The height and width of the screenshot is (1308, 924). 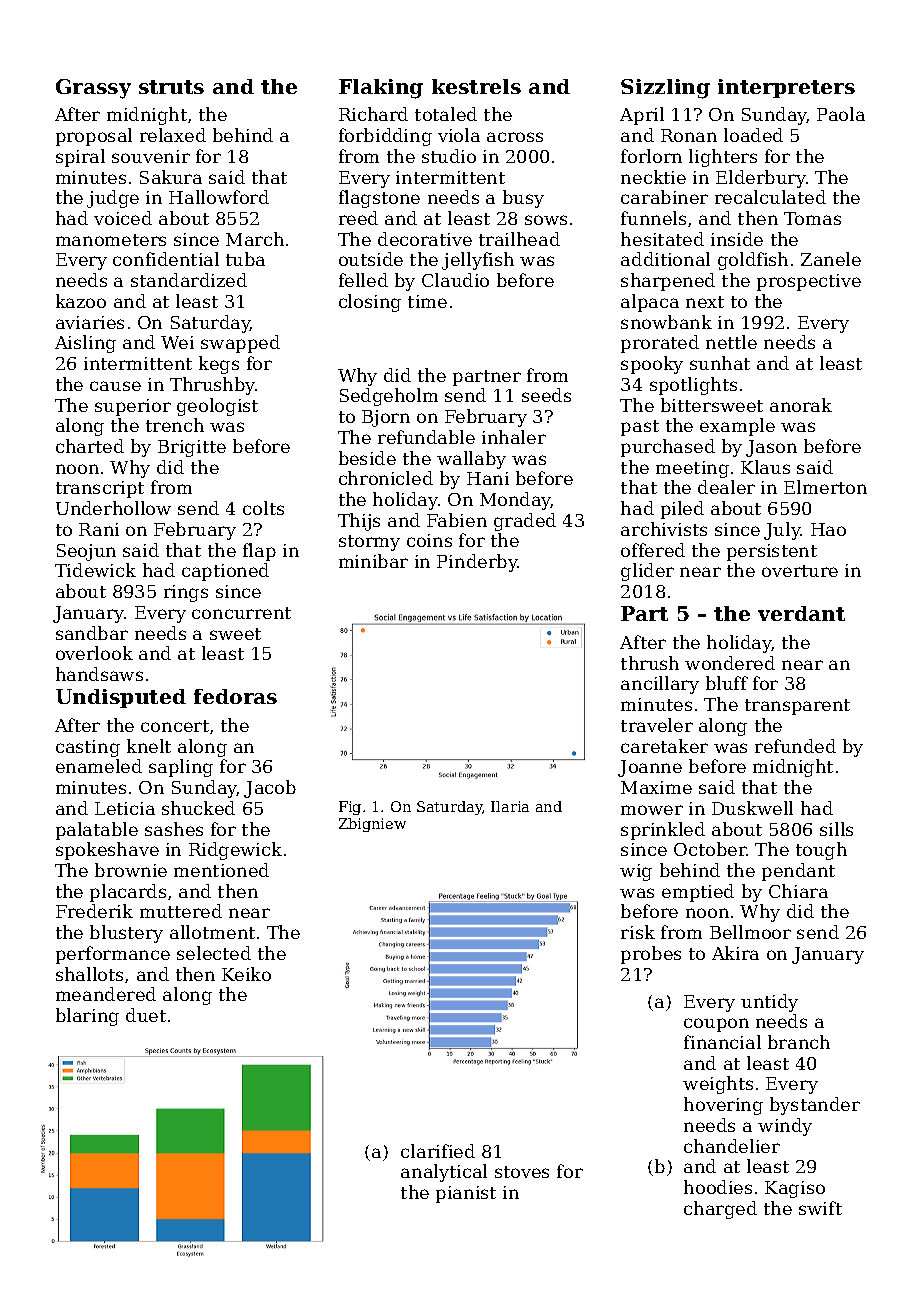 I want to click on Paola, so click(x=841, y=114).
